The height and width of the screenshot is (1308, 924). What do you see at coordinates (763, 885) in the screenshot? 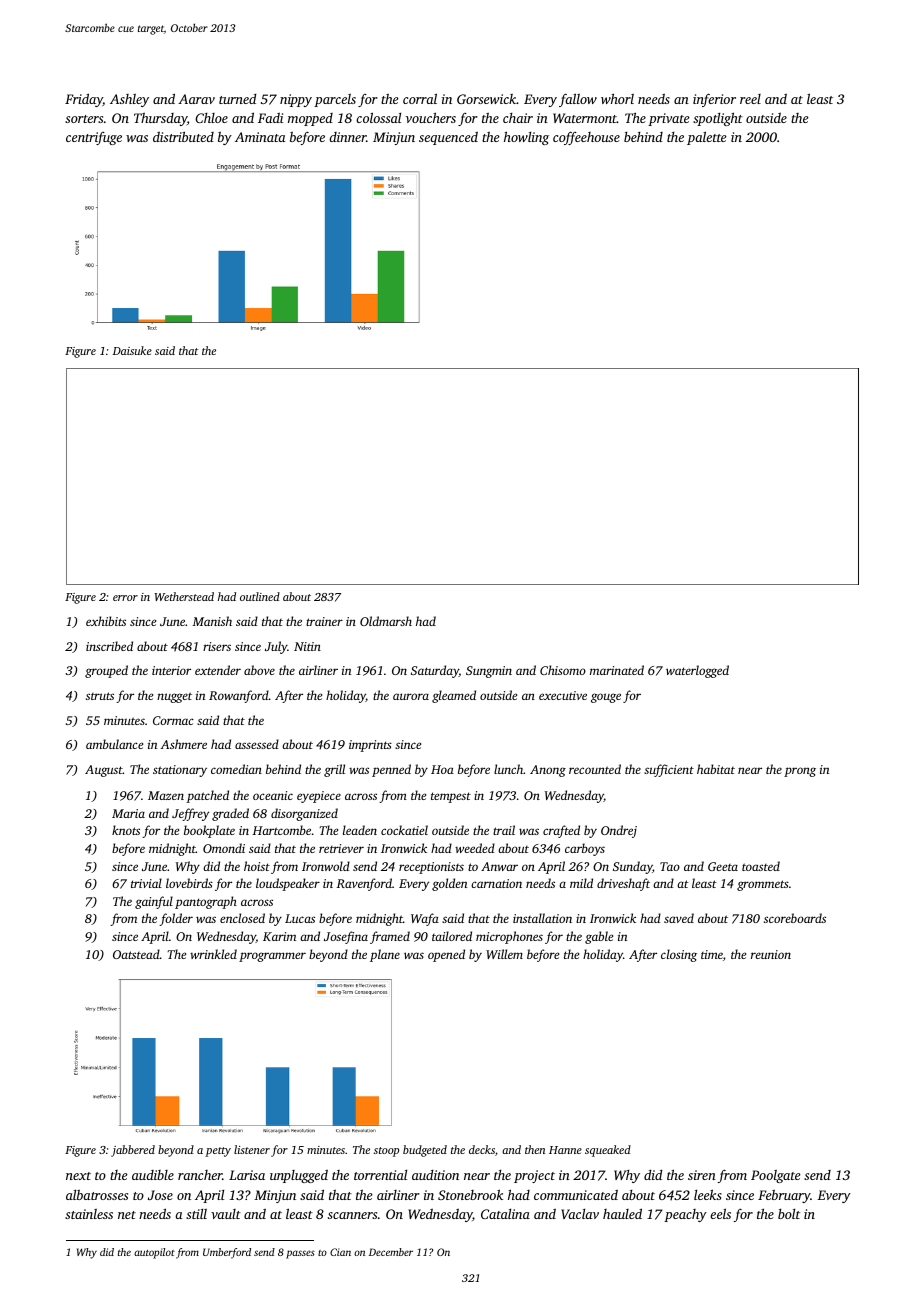
I see `grommets` at bounding box center [763, 885].
